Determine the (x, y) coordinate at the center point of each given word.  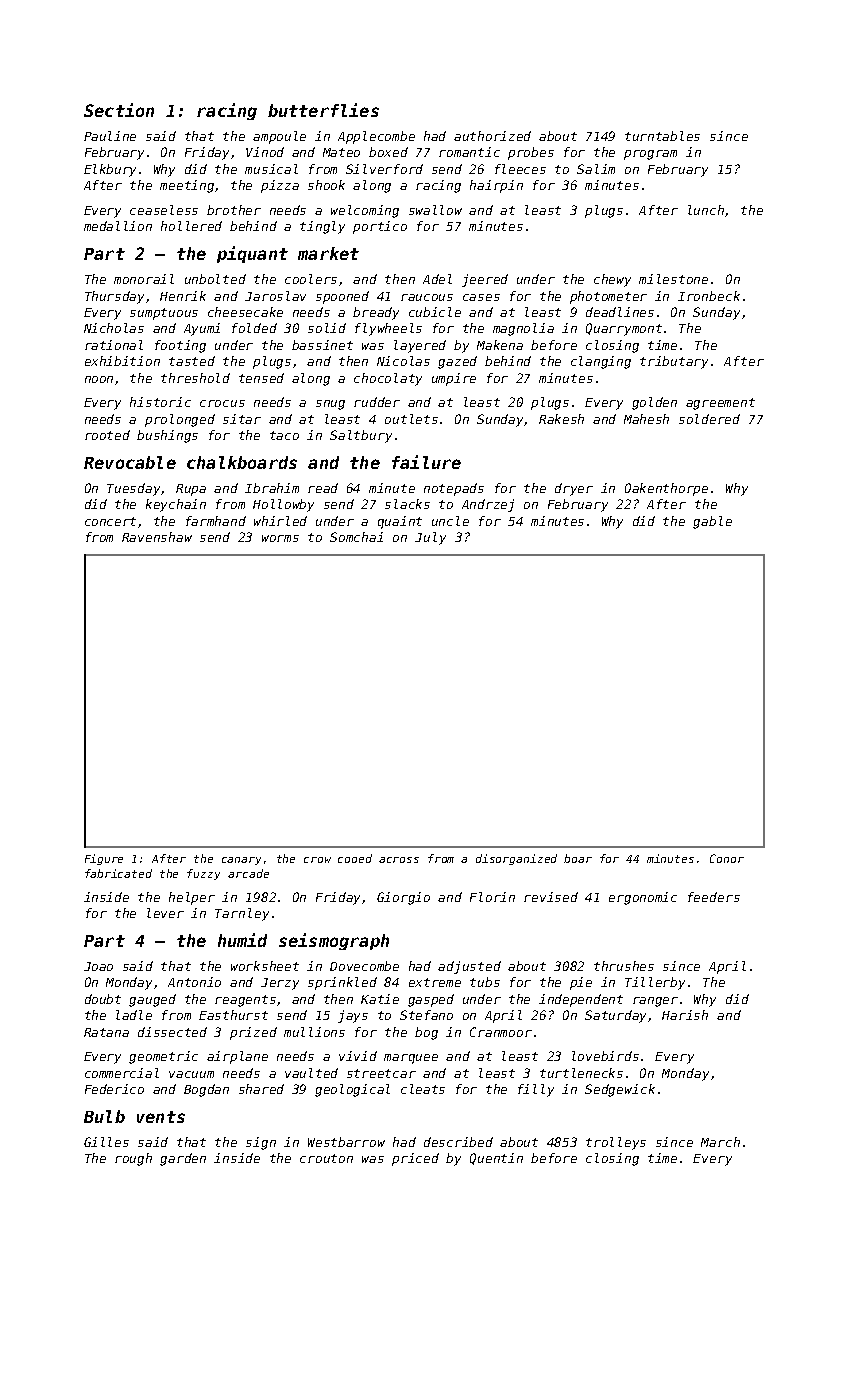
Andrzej (488, 505)
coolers (311, 279)
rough (133, 1159)
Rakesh (561, 419)
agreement (720, 404)
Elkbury (110, 170)
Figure (104, 859)
